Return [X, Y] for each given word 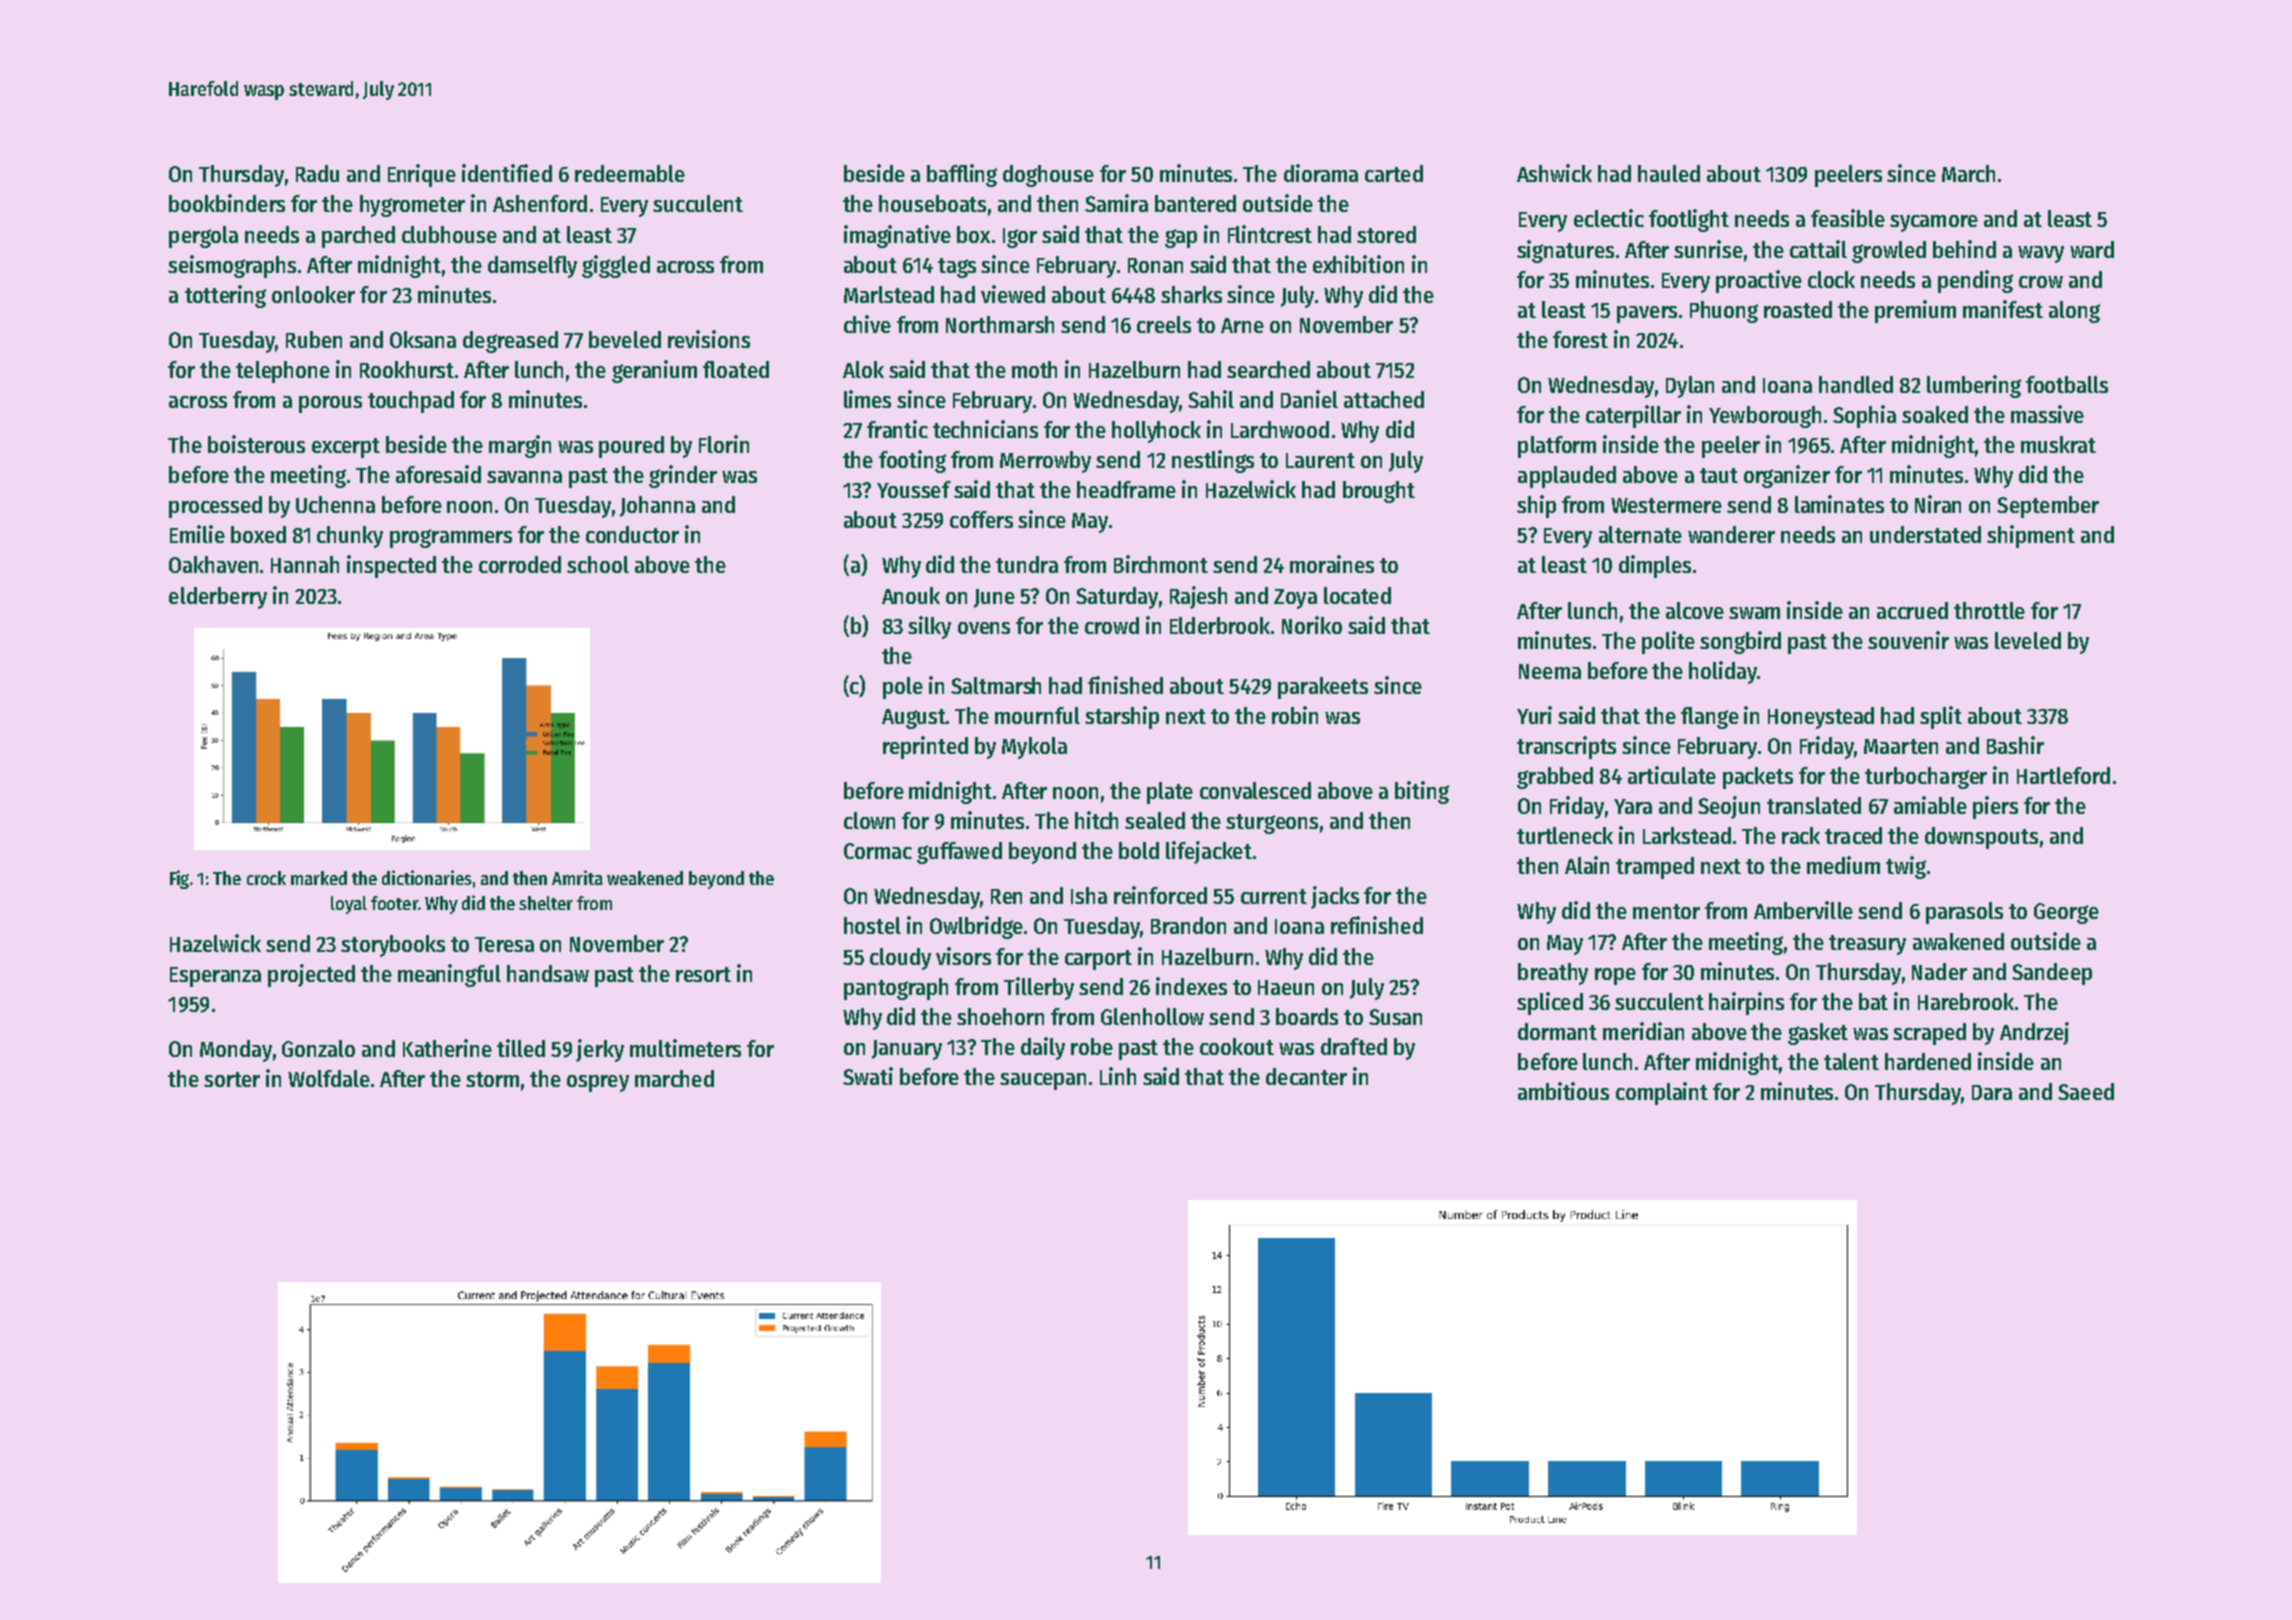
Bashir [2015, 745]
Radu [317, 173]
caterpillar [1633, 416]
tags [957, 268]
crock [266, 878]
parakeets [1323, 688]
